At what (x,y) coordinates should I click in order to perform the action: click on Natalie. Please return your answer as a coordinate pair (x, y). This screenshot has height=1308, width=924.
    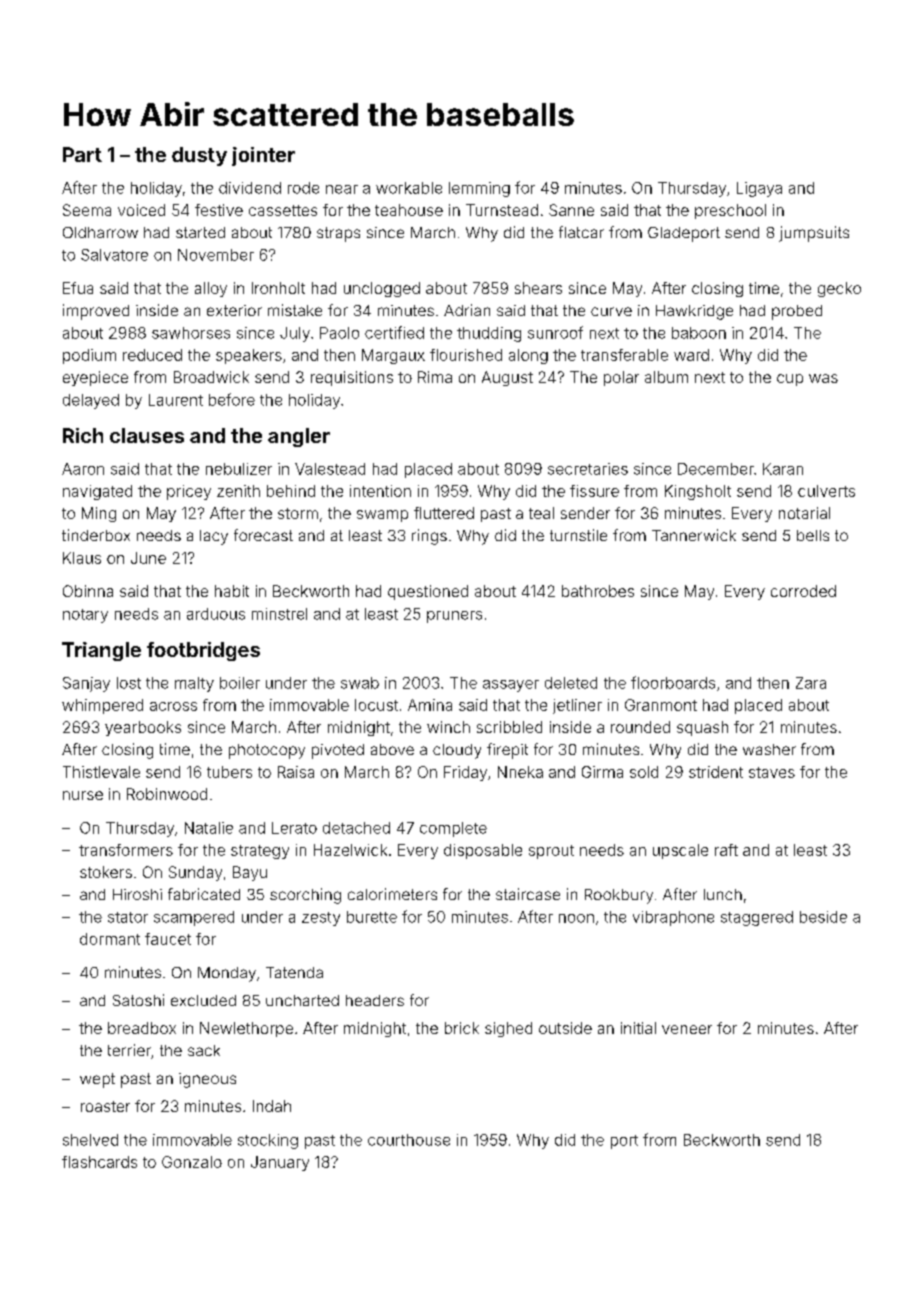
    Looking at the image, I should click on (209, 828).
